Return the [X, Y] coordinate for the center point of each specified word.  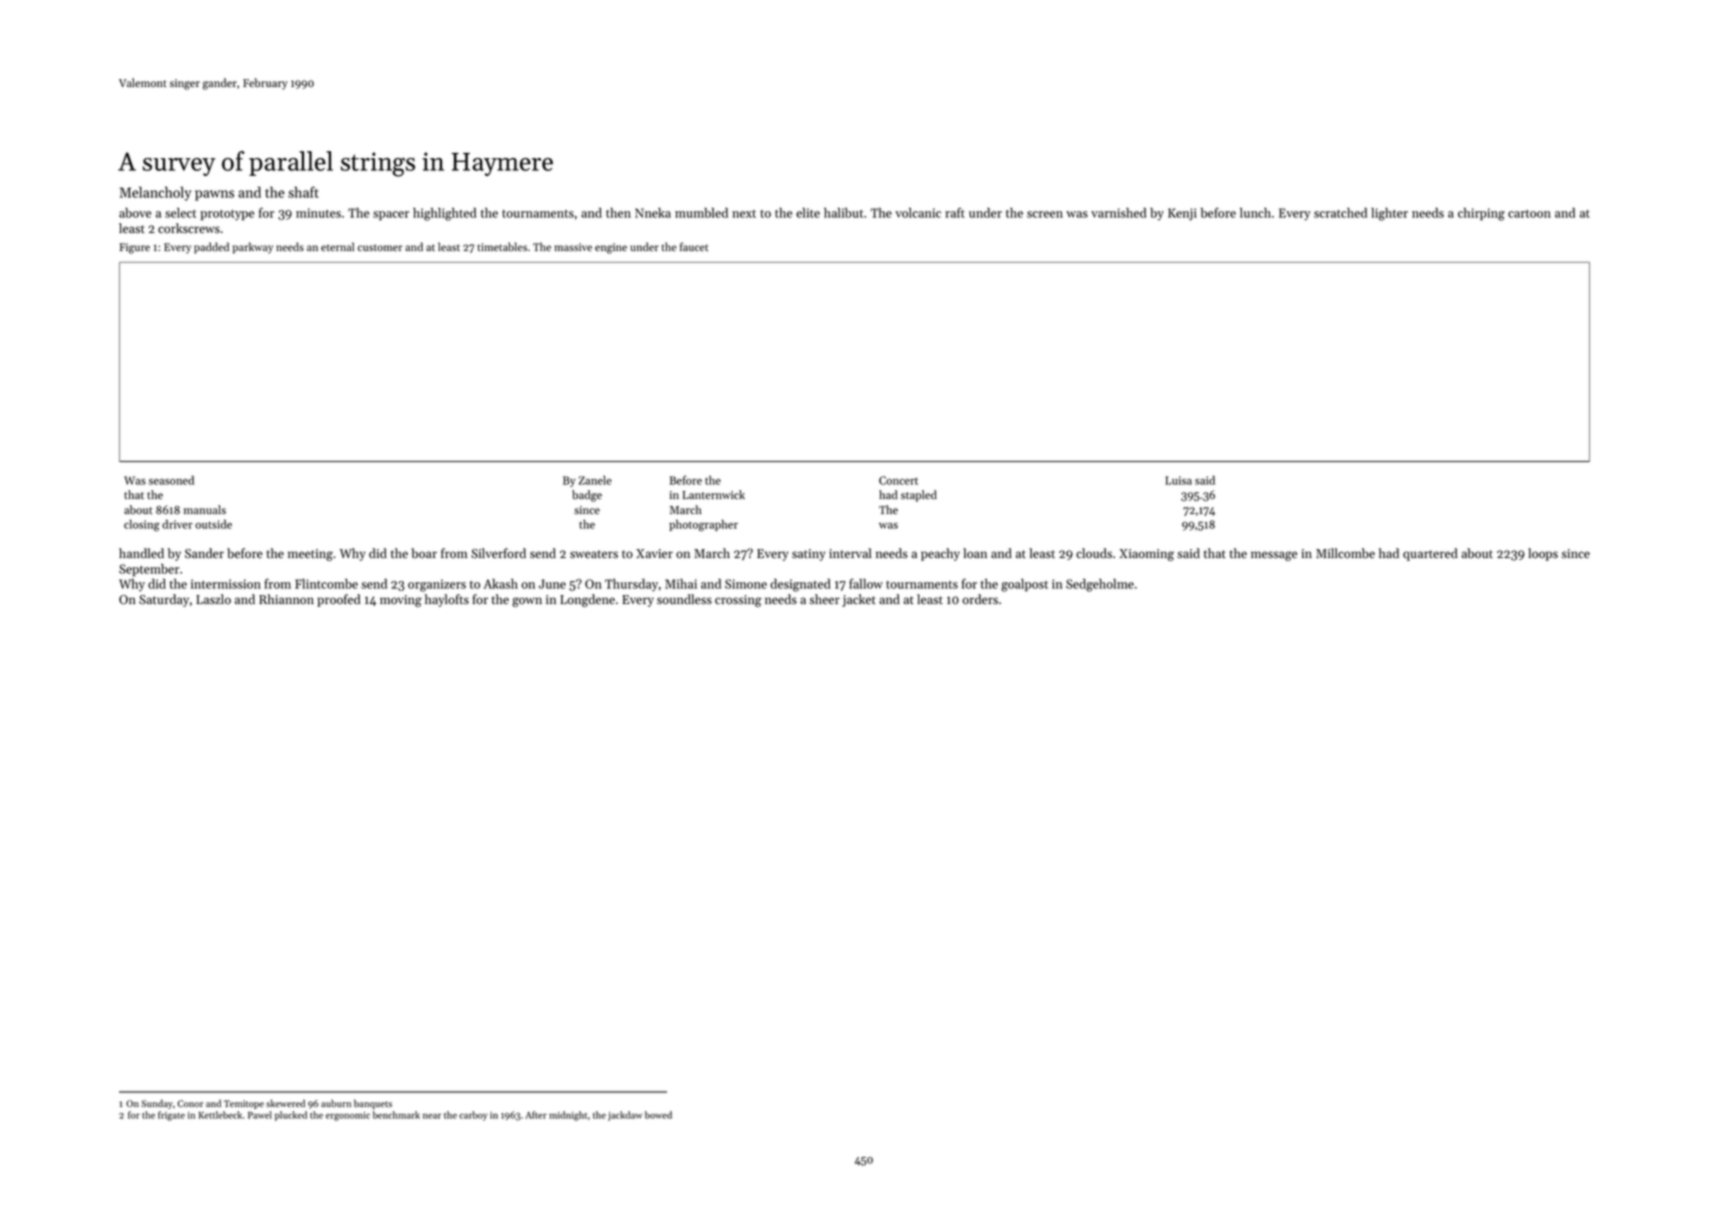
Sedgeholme [1100, 585]
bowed [658, 1115]
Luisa [1178, 480]
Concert [898, 480]
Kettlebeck [220, 1115]
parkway [253, 248]
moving [401, 601]
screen [1045, 214]
